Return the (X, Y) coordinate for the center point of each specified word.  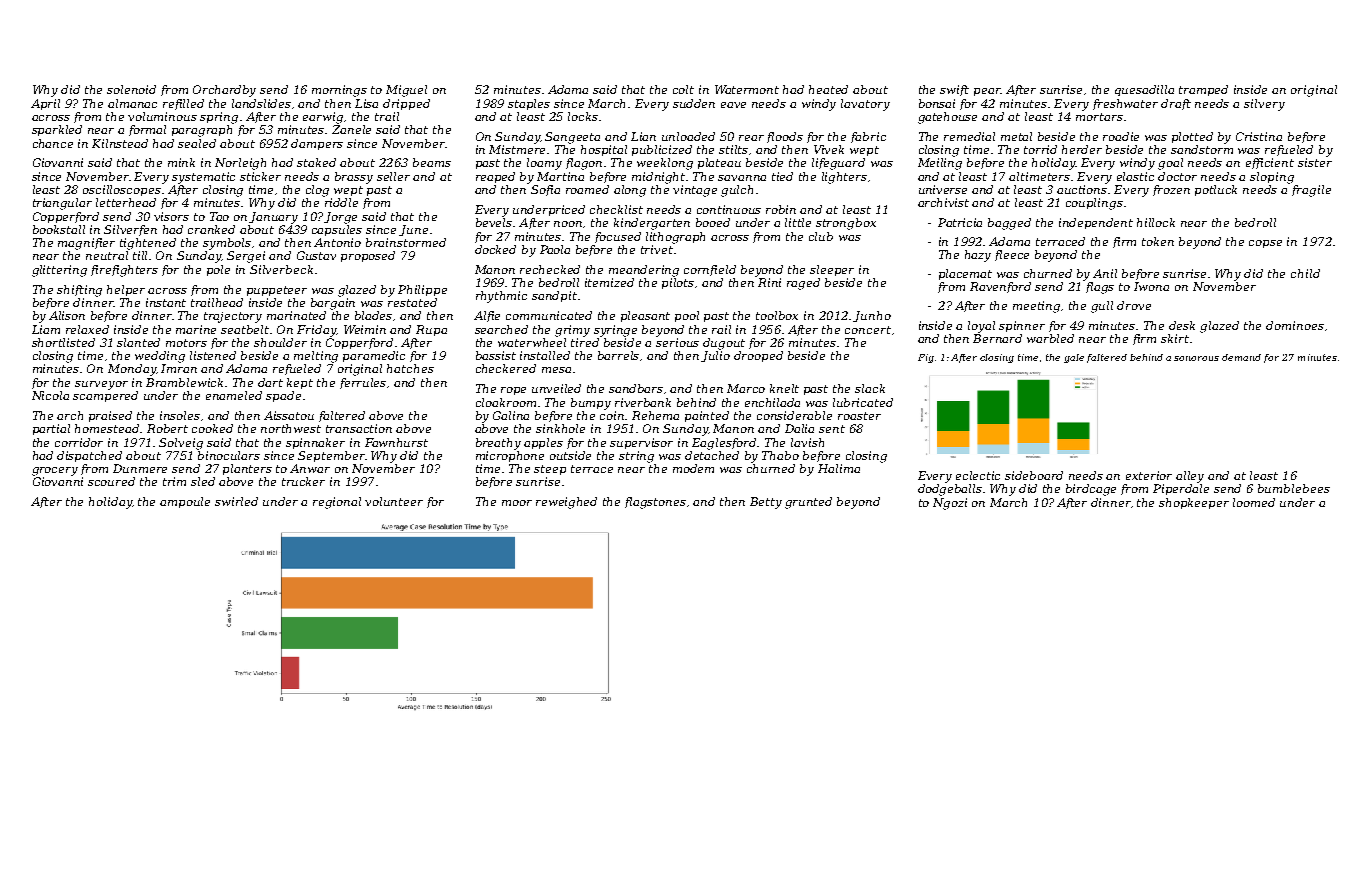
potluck (1216, 190)
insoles (180, 415)
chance (53, 143)
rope (513, 391)
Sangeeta (572, 138)
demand (1241, 357)
